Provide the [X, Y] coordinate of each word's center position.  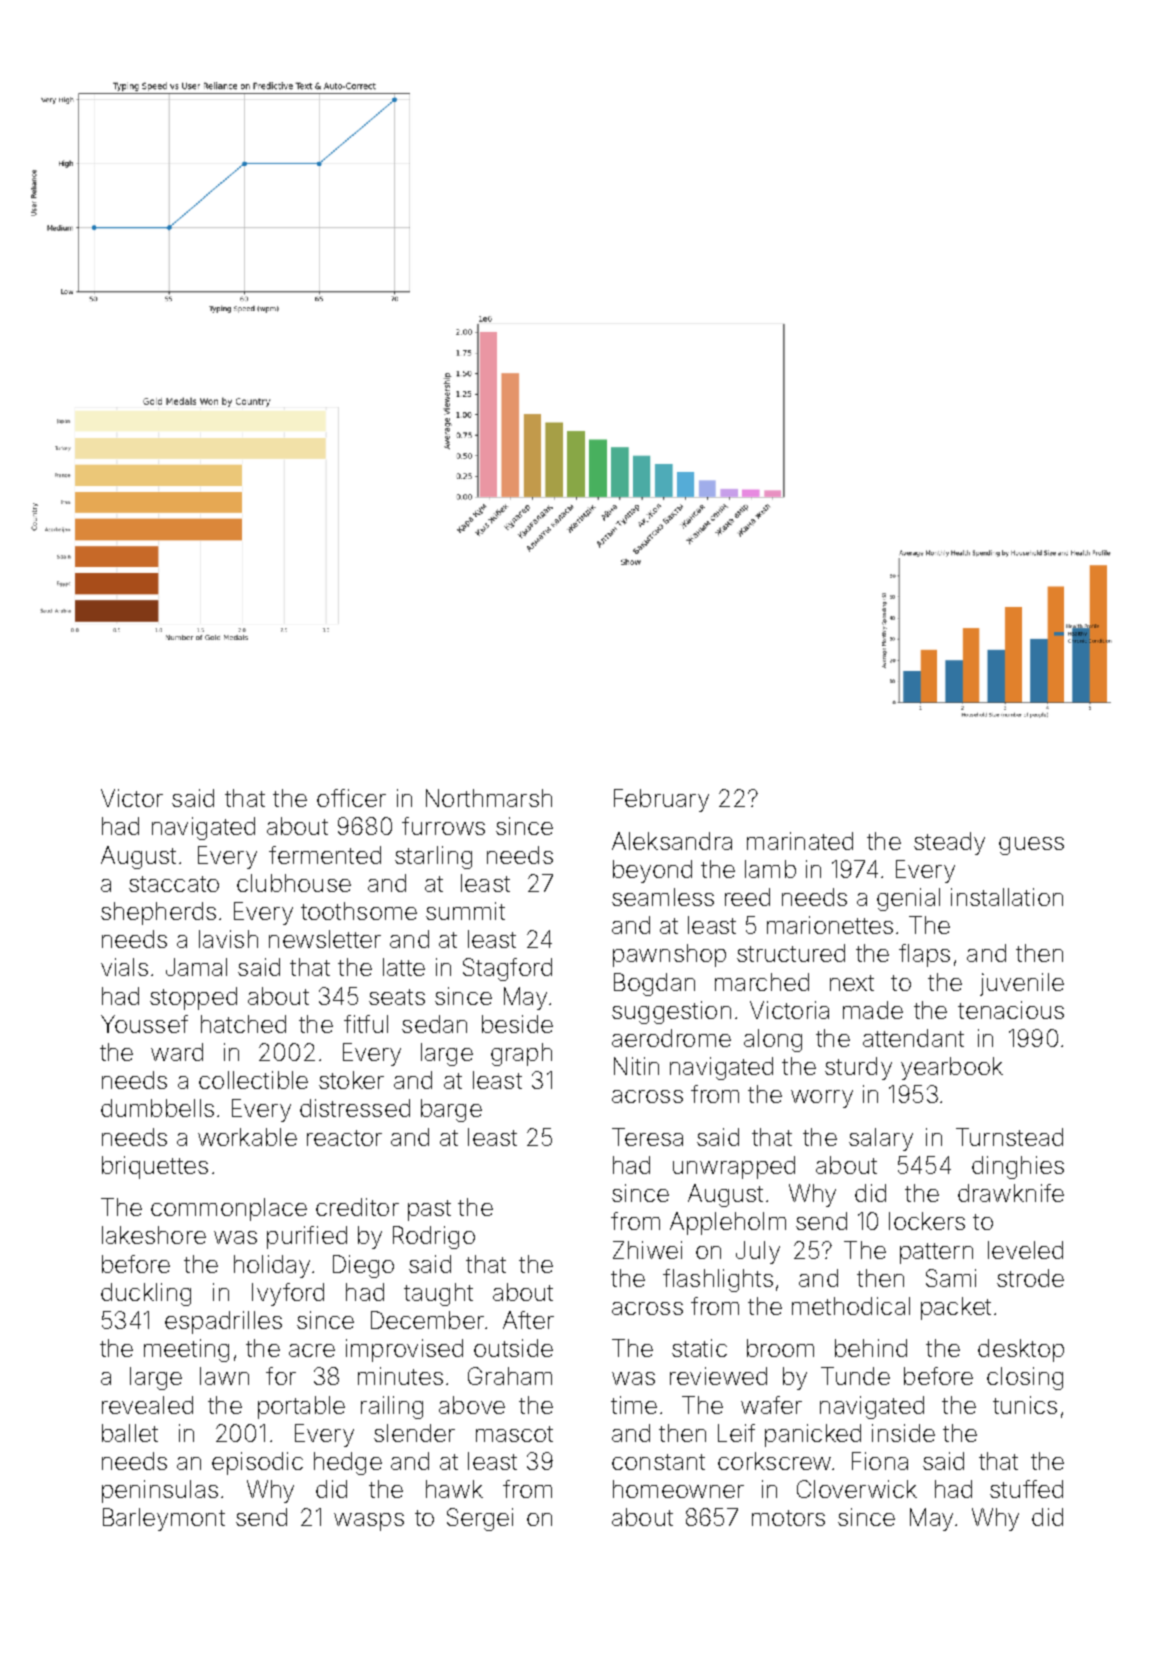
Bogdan [654, 984]
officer [351, 798]
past [429, 1210]
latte [404, 967]
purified [307, 1237]
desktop [1021, 1350]
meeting [186, 1350]
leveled [1025, 1250]
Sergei [480, 1519]
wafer [771, 1405]
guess [1031, 846]
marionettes [830, 925]
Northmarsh [489, 798]
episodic [257, 1463]
